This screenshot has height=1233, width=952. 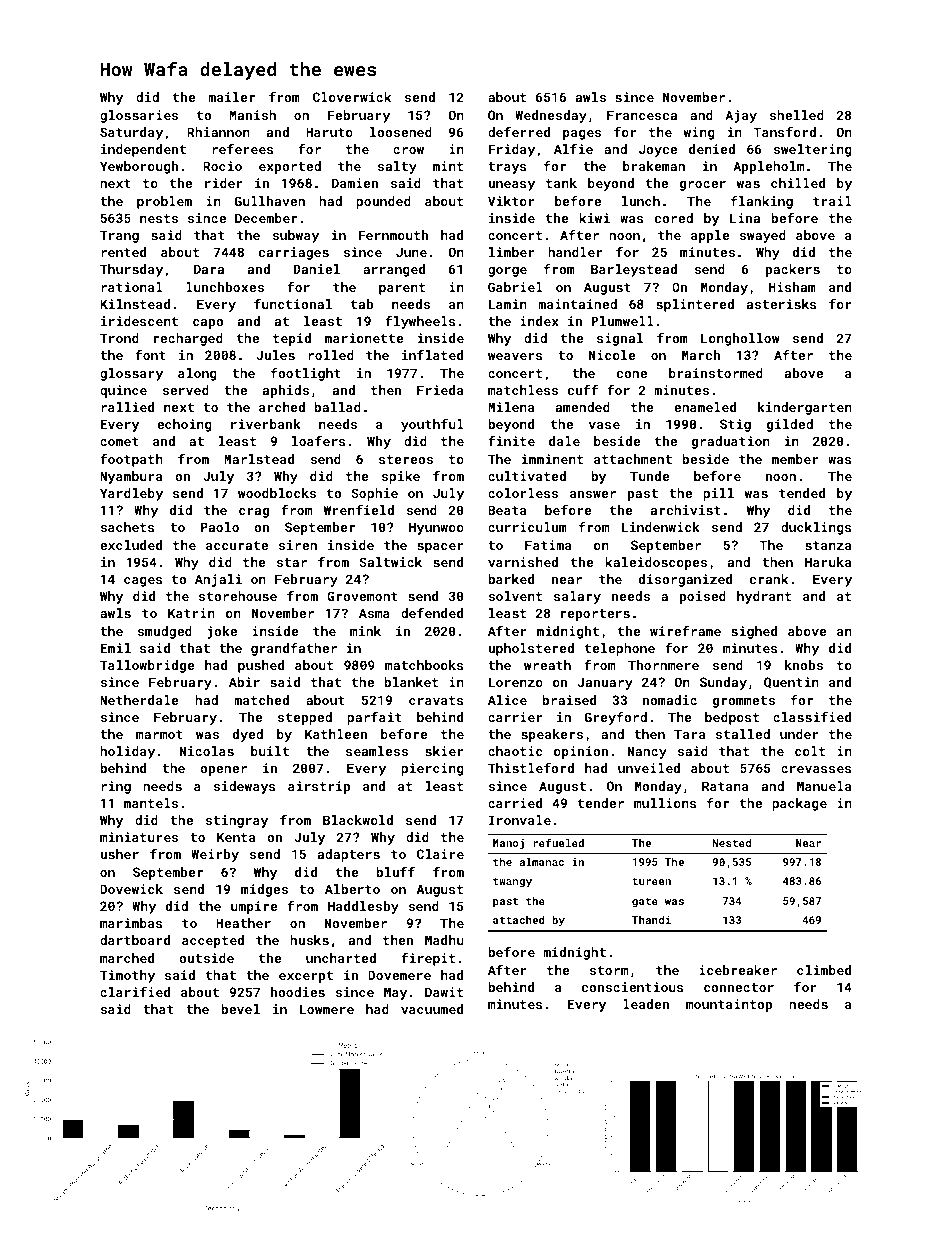 What do you see at coordinates (741, 116) in the screenshot?
I see `Ajay` at bounding box center [741, 116].
